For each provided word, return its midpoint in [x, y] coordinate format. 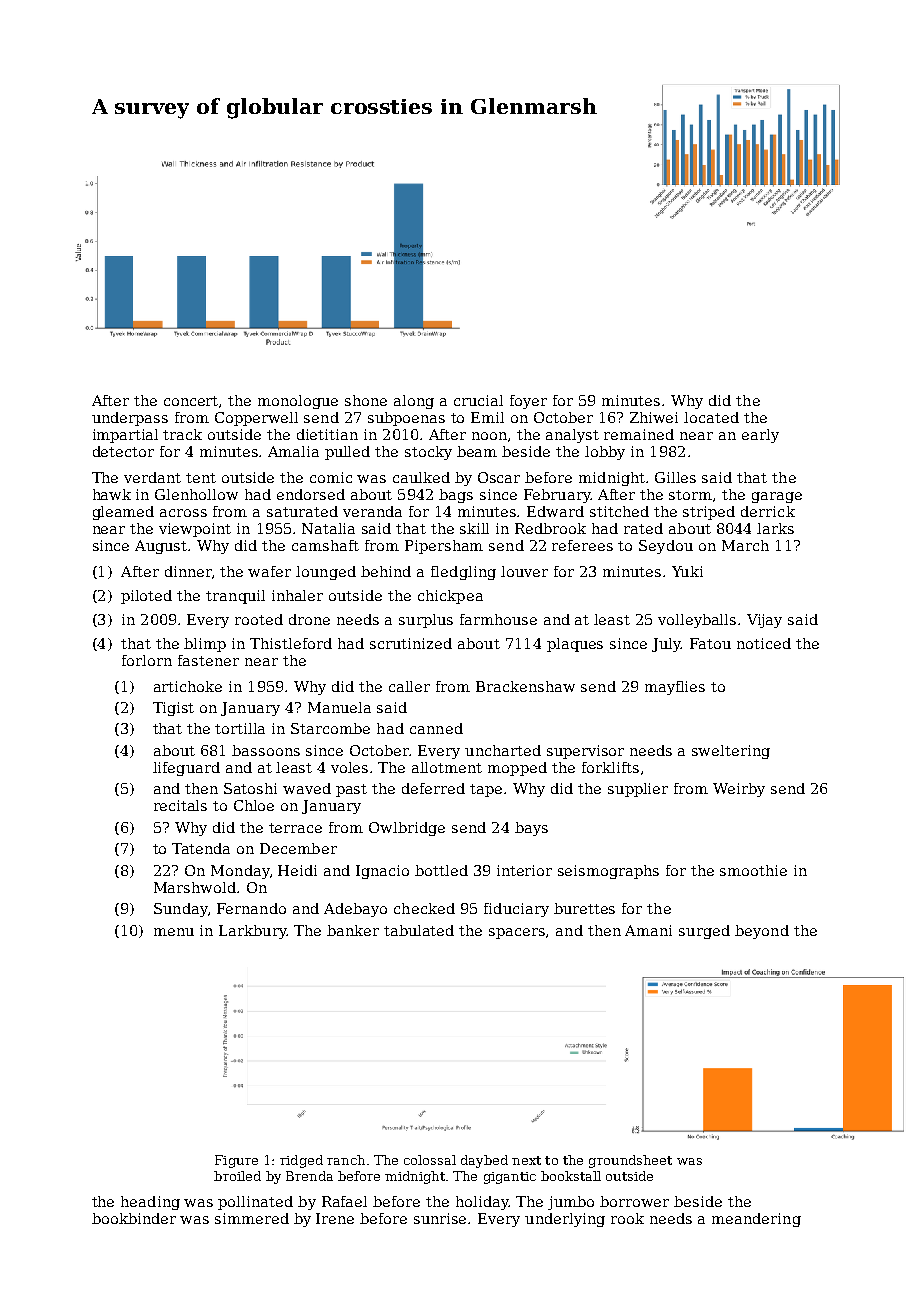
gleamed [123, 513]
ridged [301, 1161]
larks [775, 528]
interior [524, 870]
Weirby [739, 790]
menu [174, 932]
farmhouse [498, 619]
